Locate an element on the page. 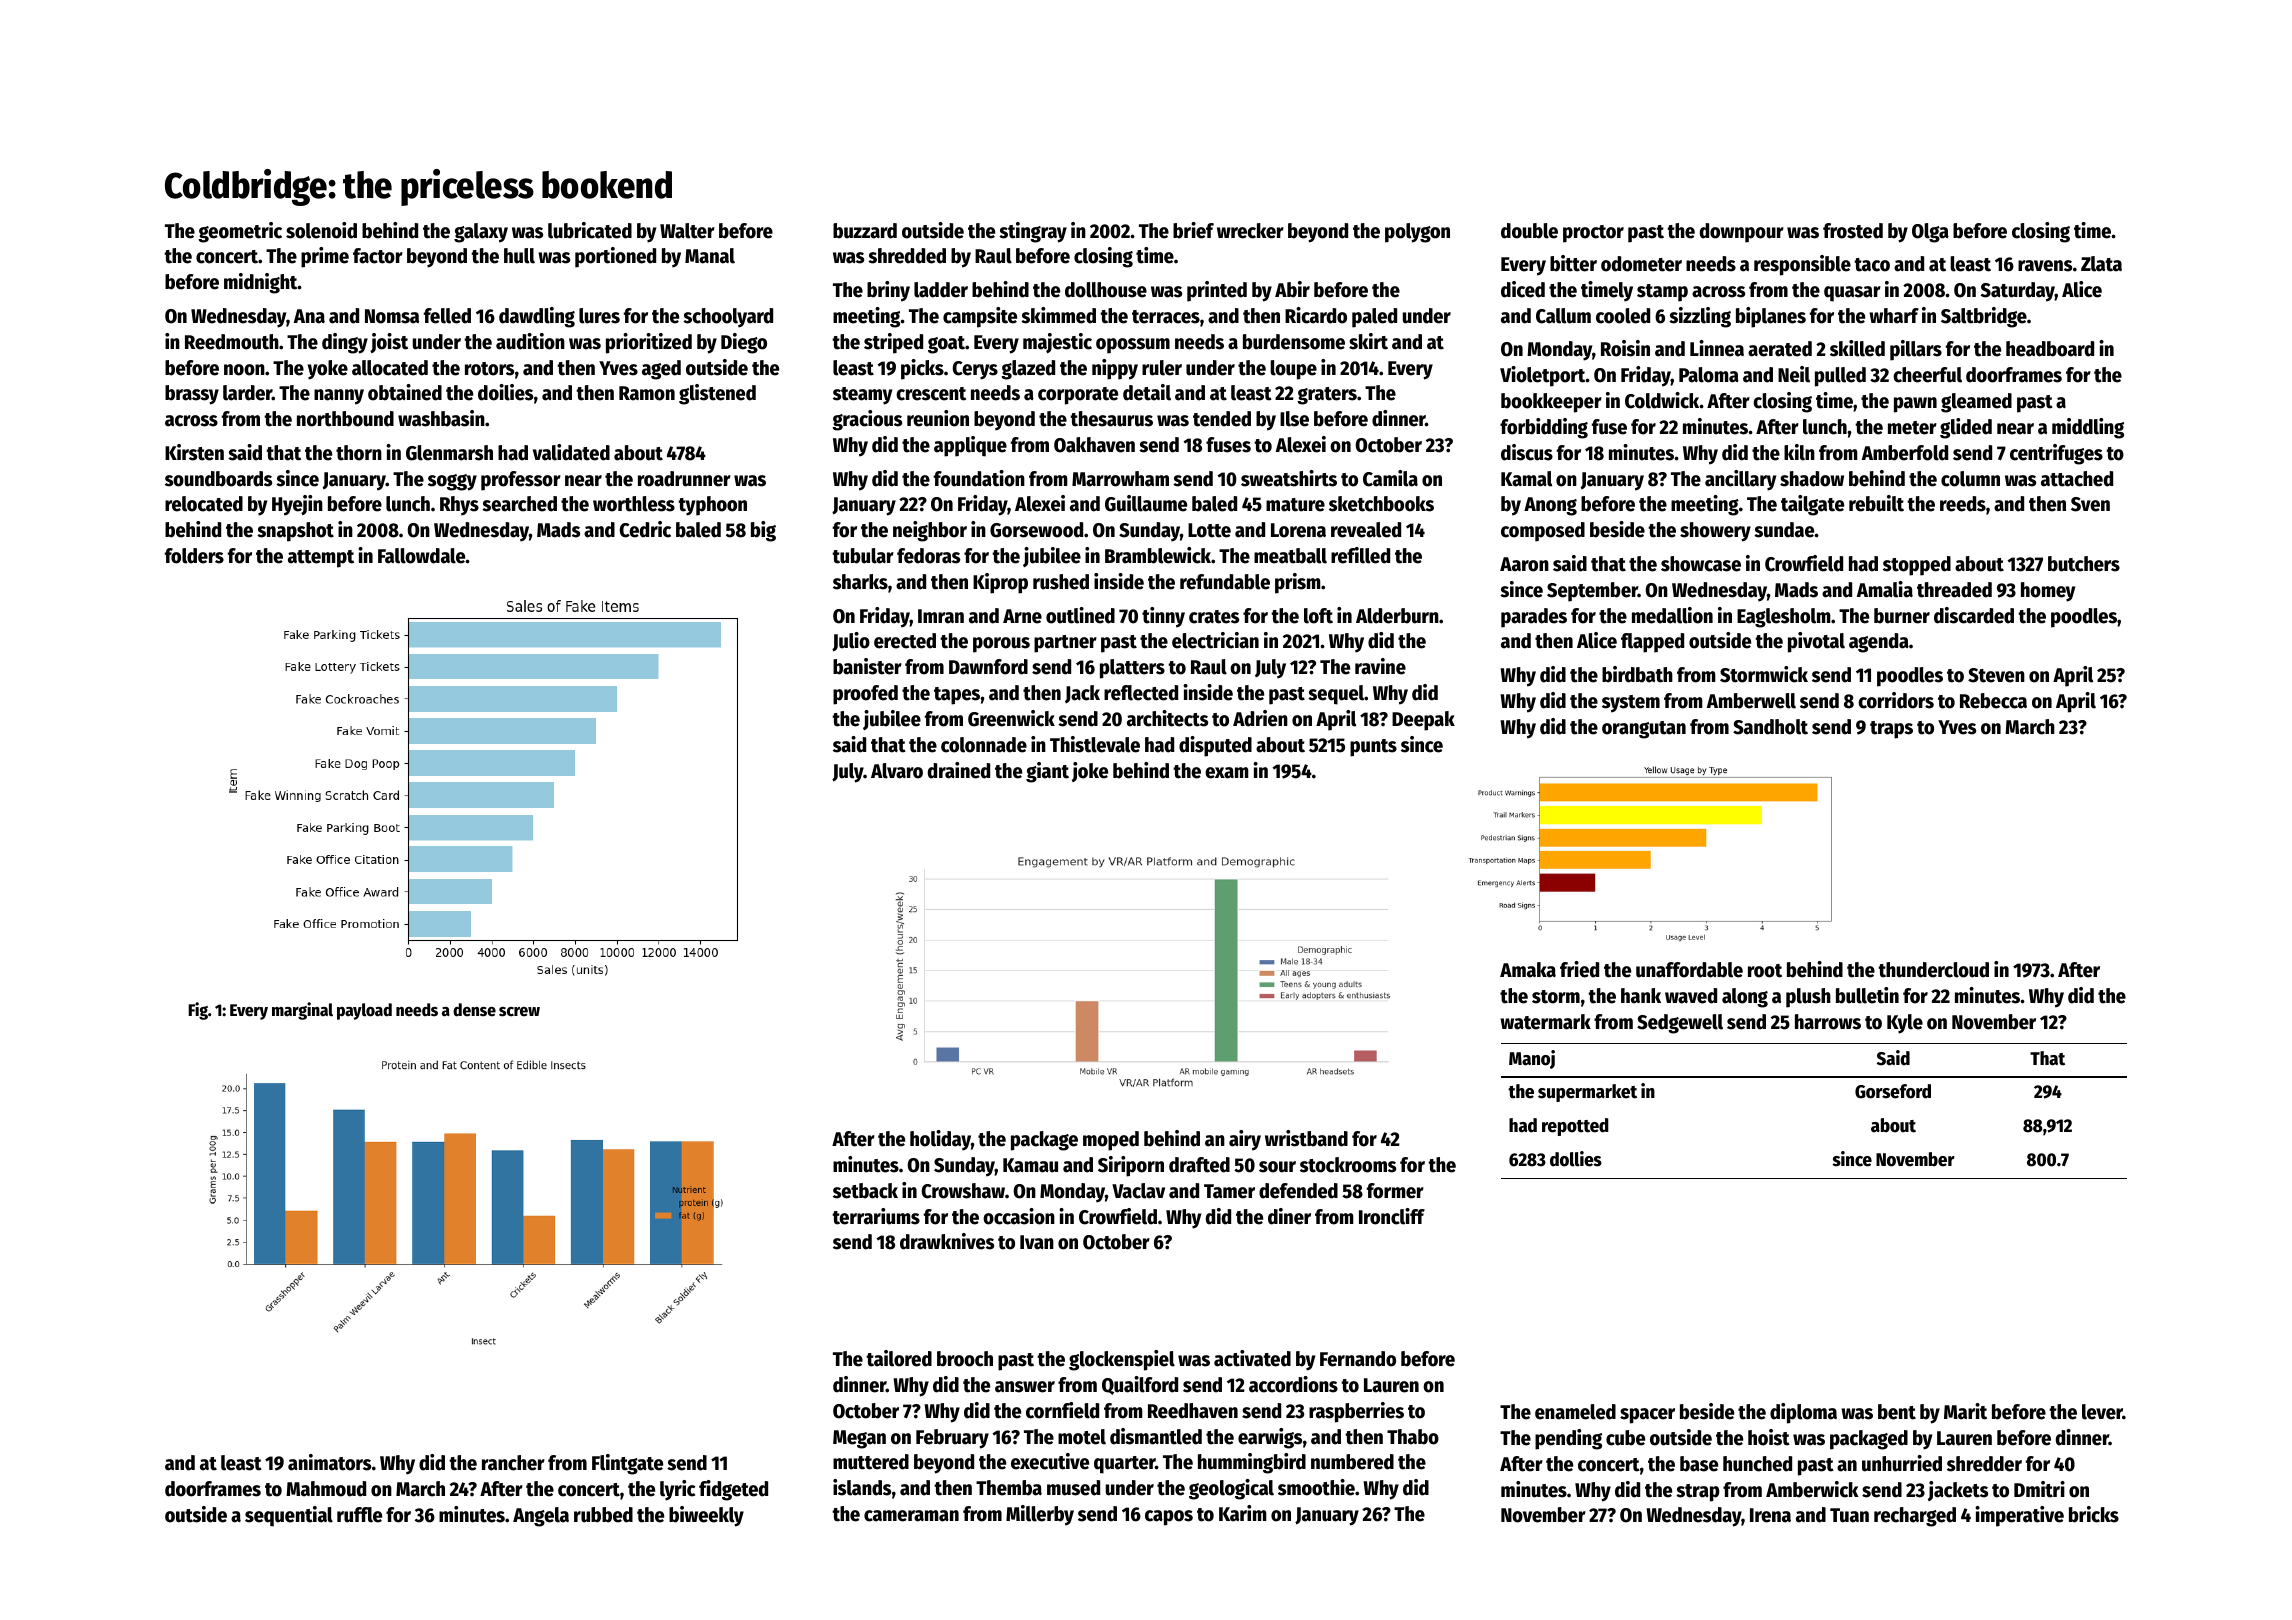  Olga is located at coordinates (1930, 233).
